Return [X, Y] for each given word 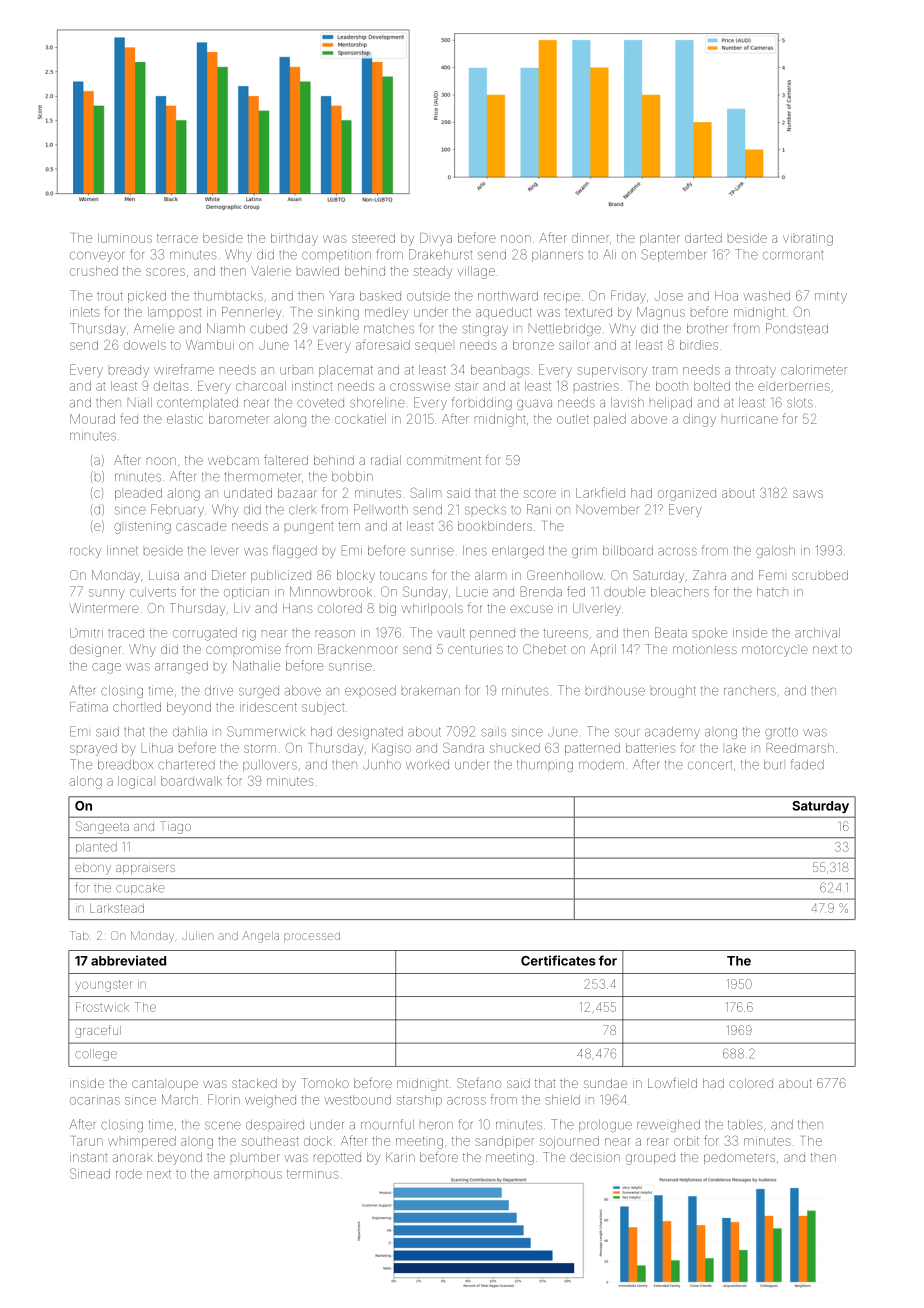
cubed [268, 329]
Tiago [175, 827]
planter [660, 239]
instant [88, 1157]
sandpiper [504, 1142]
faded [807, 764]
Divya [436, 239]
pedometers [739, 1159]
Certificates [558, 960]
